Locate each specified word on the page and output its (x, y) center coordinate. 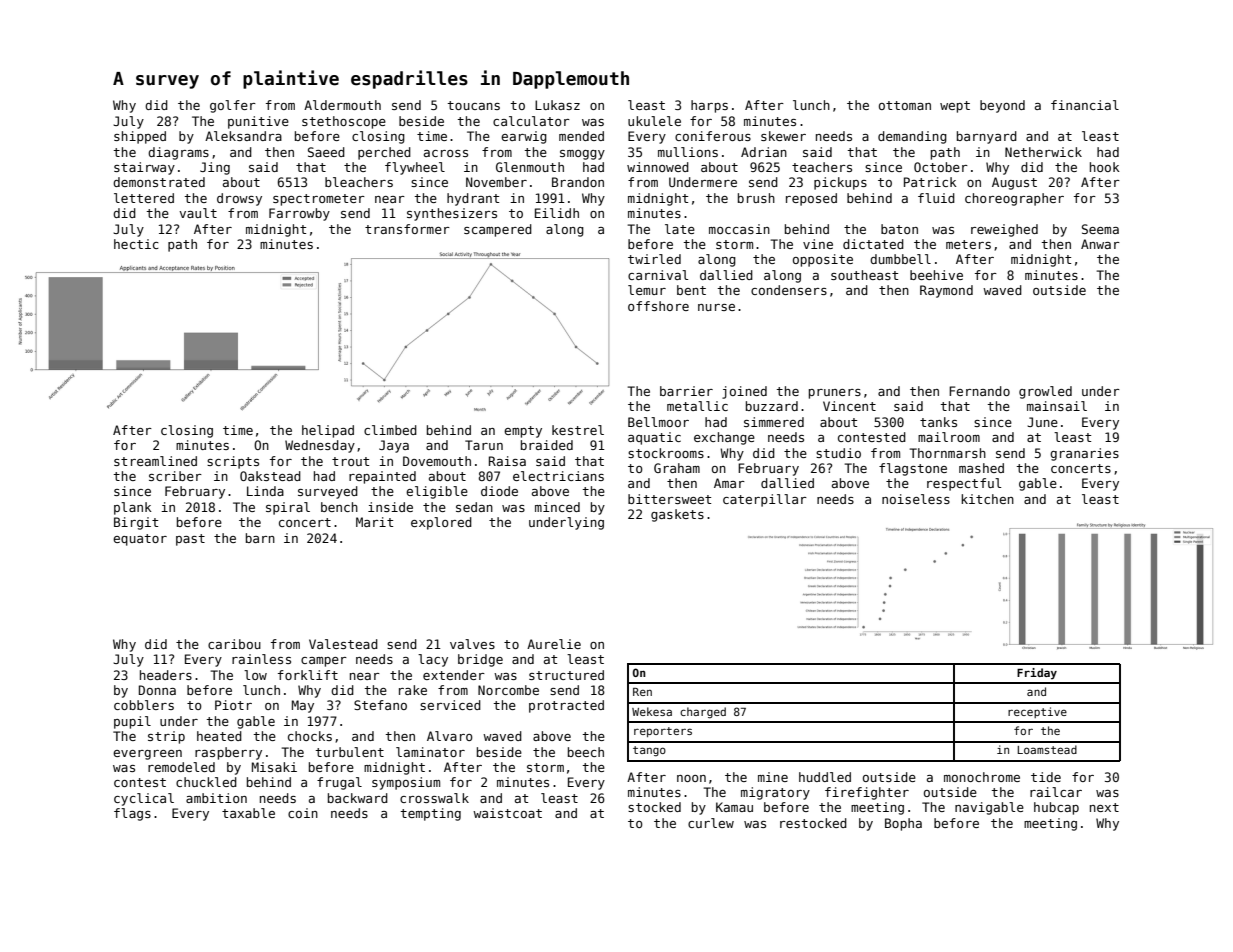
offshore (658, 306)
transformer (407, 229)
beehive (936, 275)
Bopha (903, 824)
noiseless (916, 499)
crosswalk (434, 798)
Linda (265, 491)
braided (547, 445)
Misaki (274, 767)
